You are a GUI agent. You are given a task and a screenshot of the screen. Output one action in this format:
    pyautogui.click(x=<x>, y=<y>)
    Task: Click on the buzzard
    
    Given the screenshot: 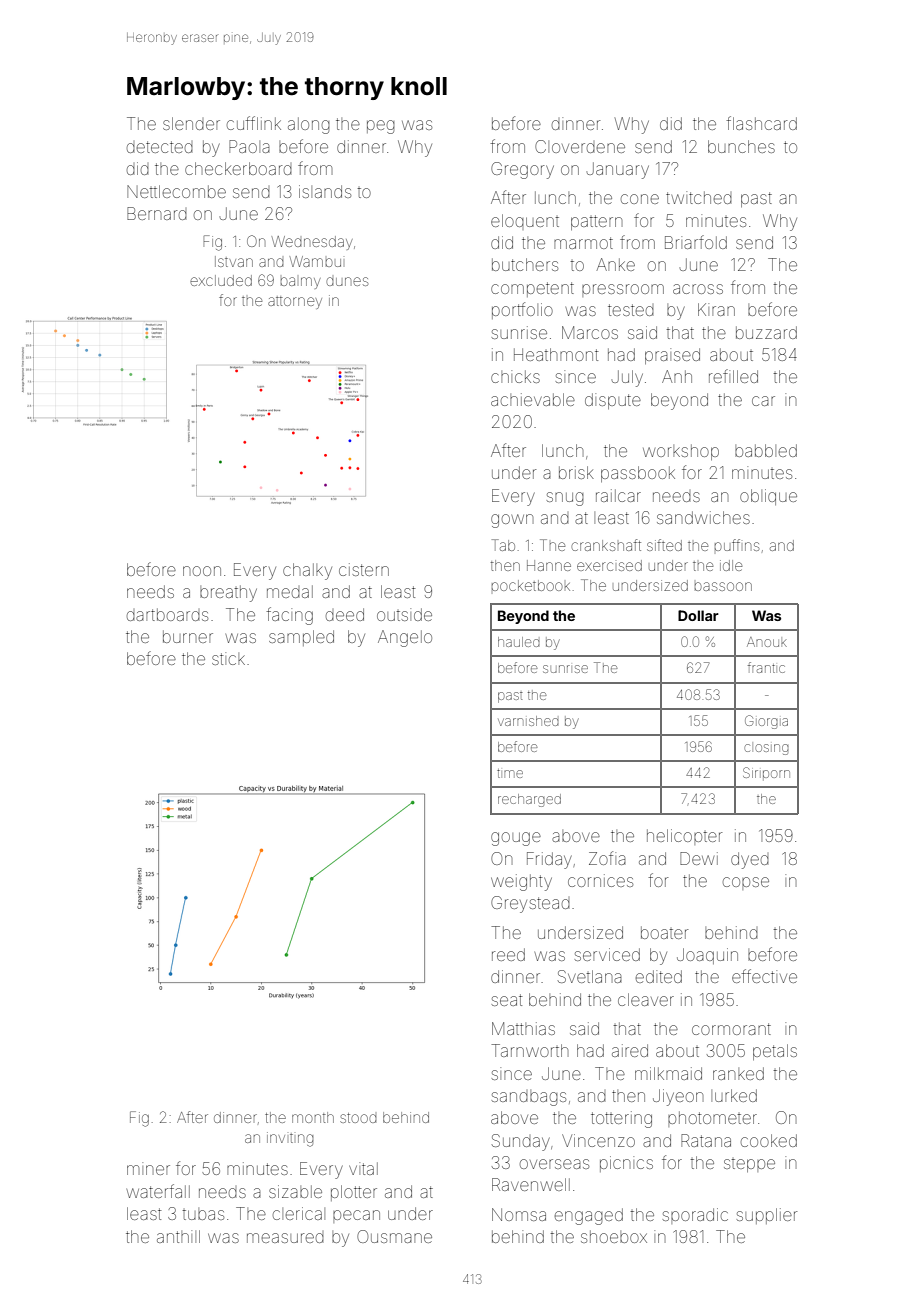 What is the action you would take?
    pyautogui.click(x=766, y=332)
